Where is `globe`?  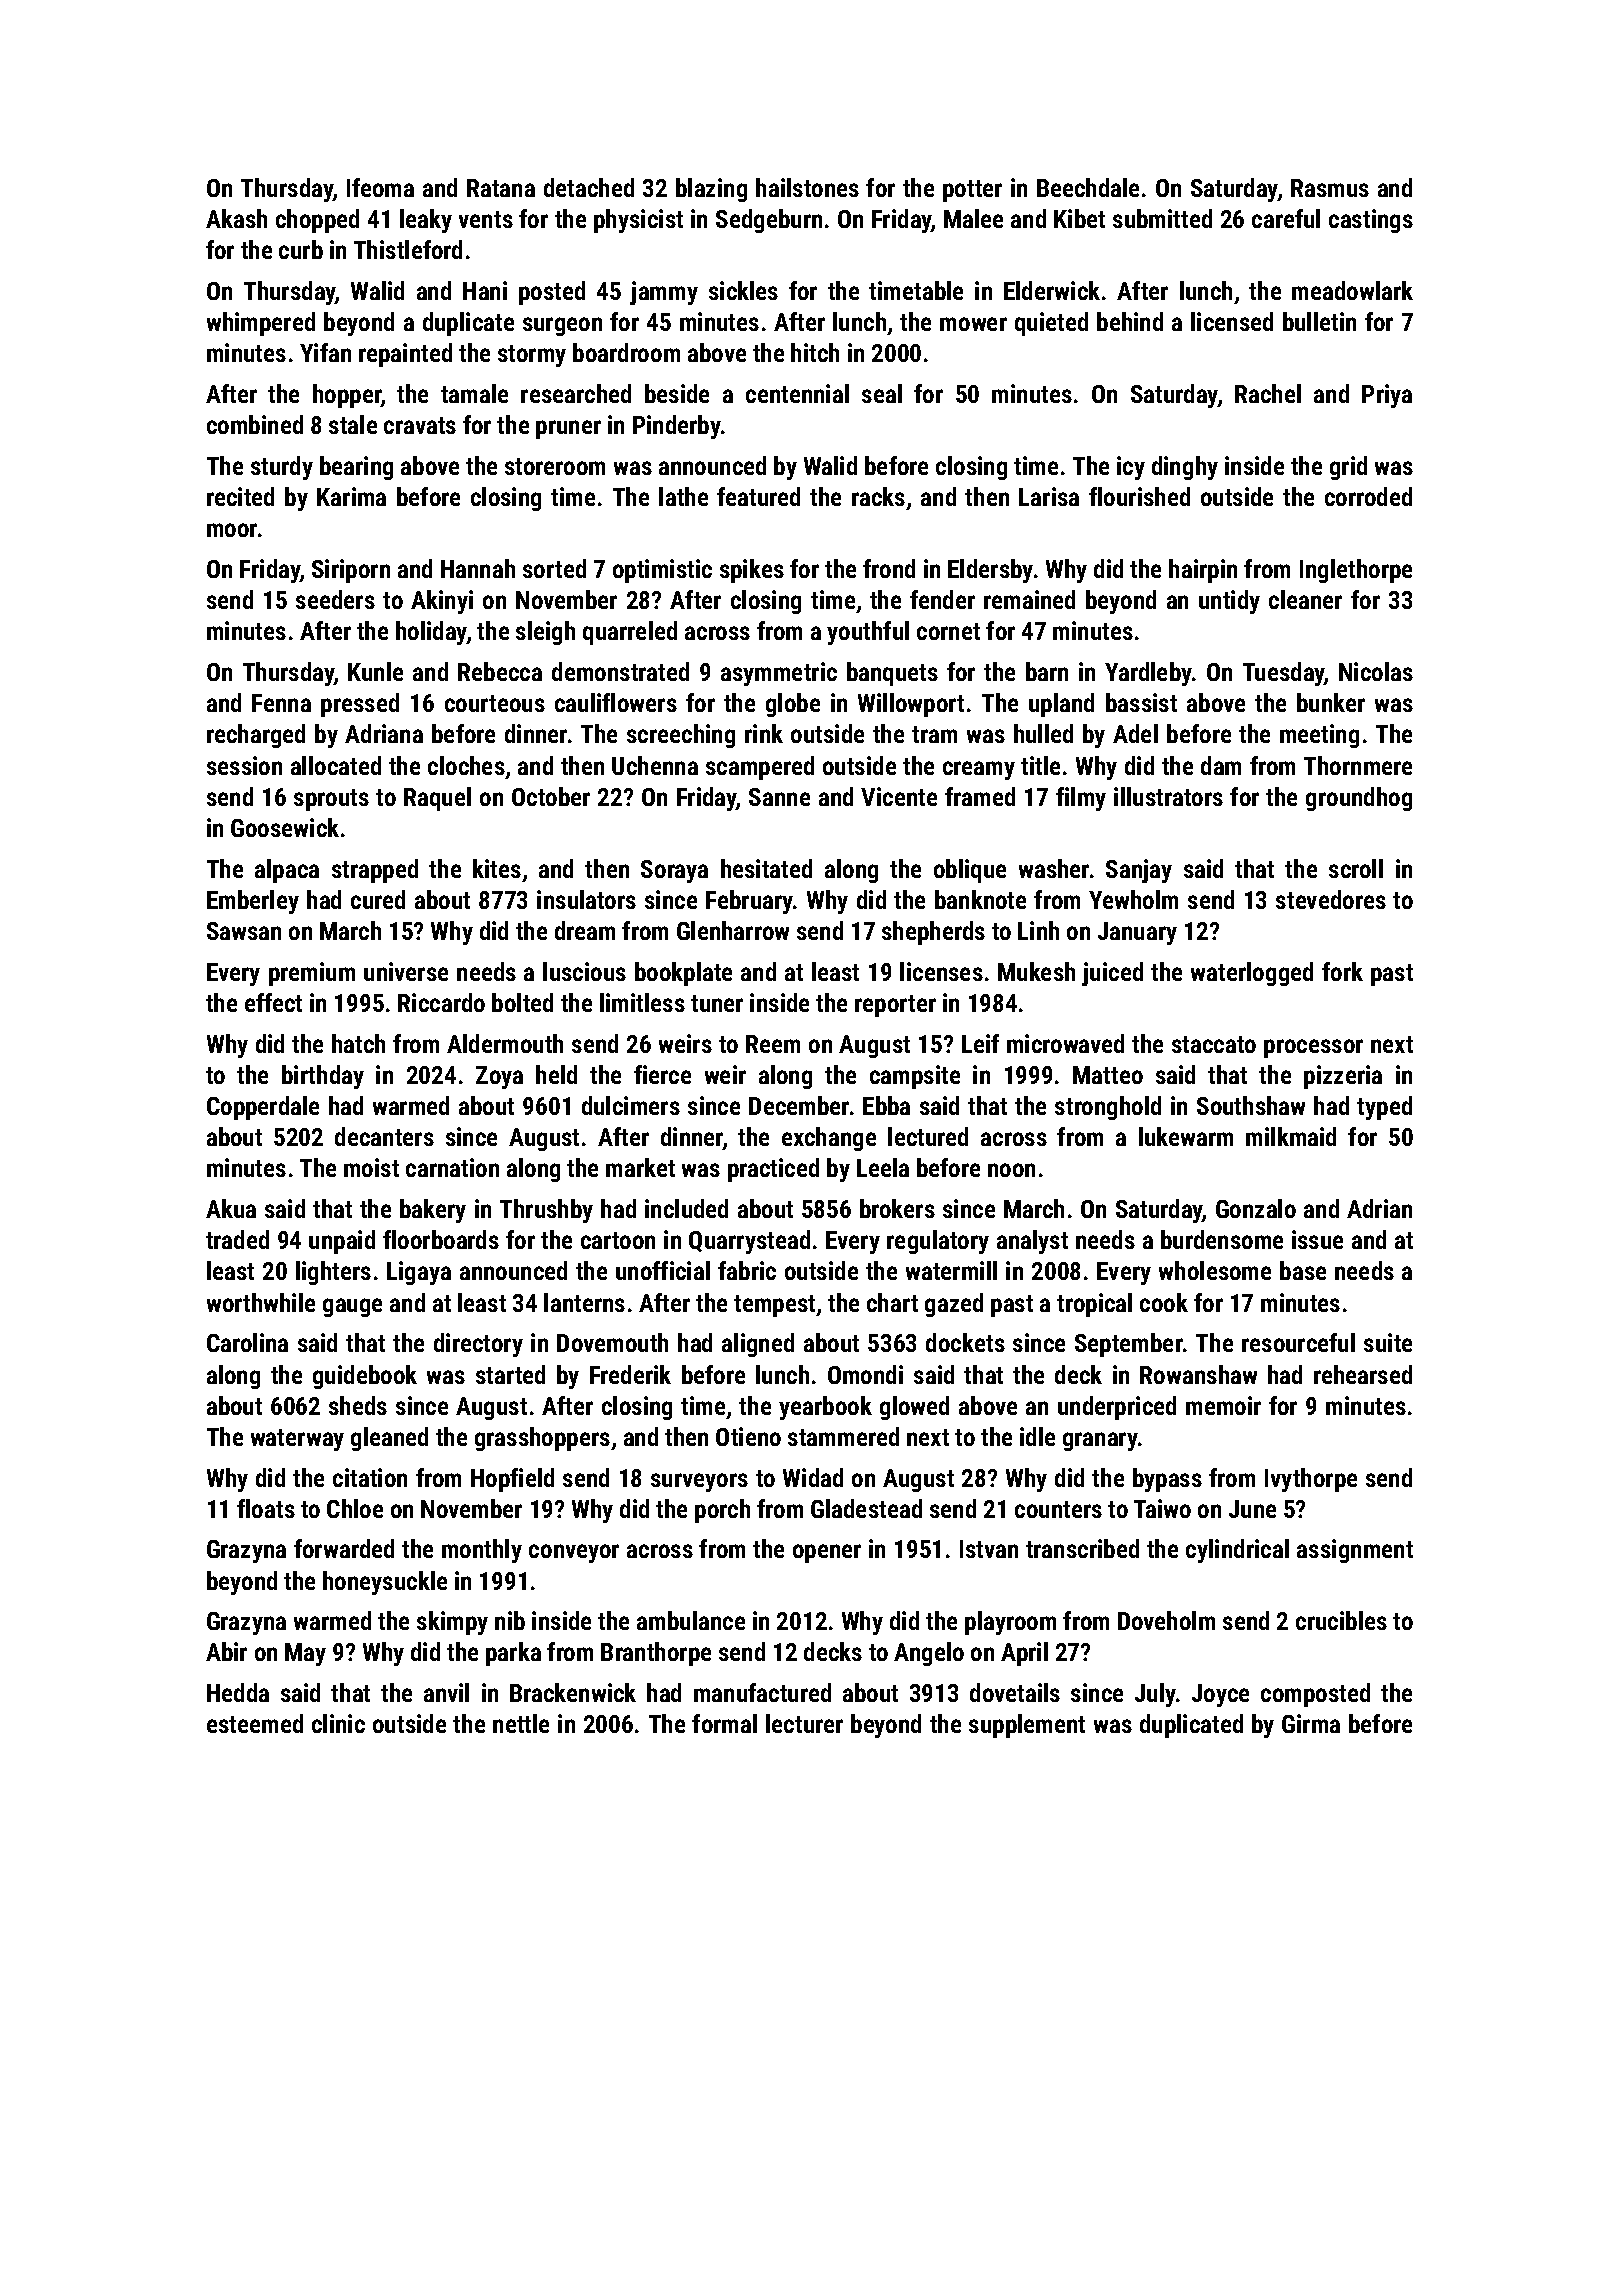
globe is located at coordinates (793, 705).
